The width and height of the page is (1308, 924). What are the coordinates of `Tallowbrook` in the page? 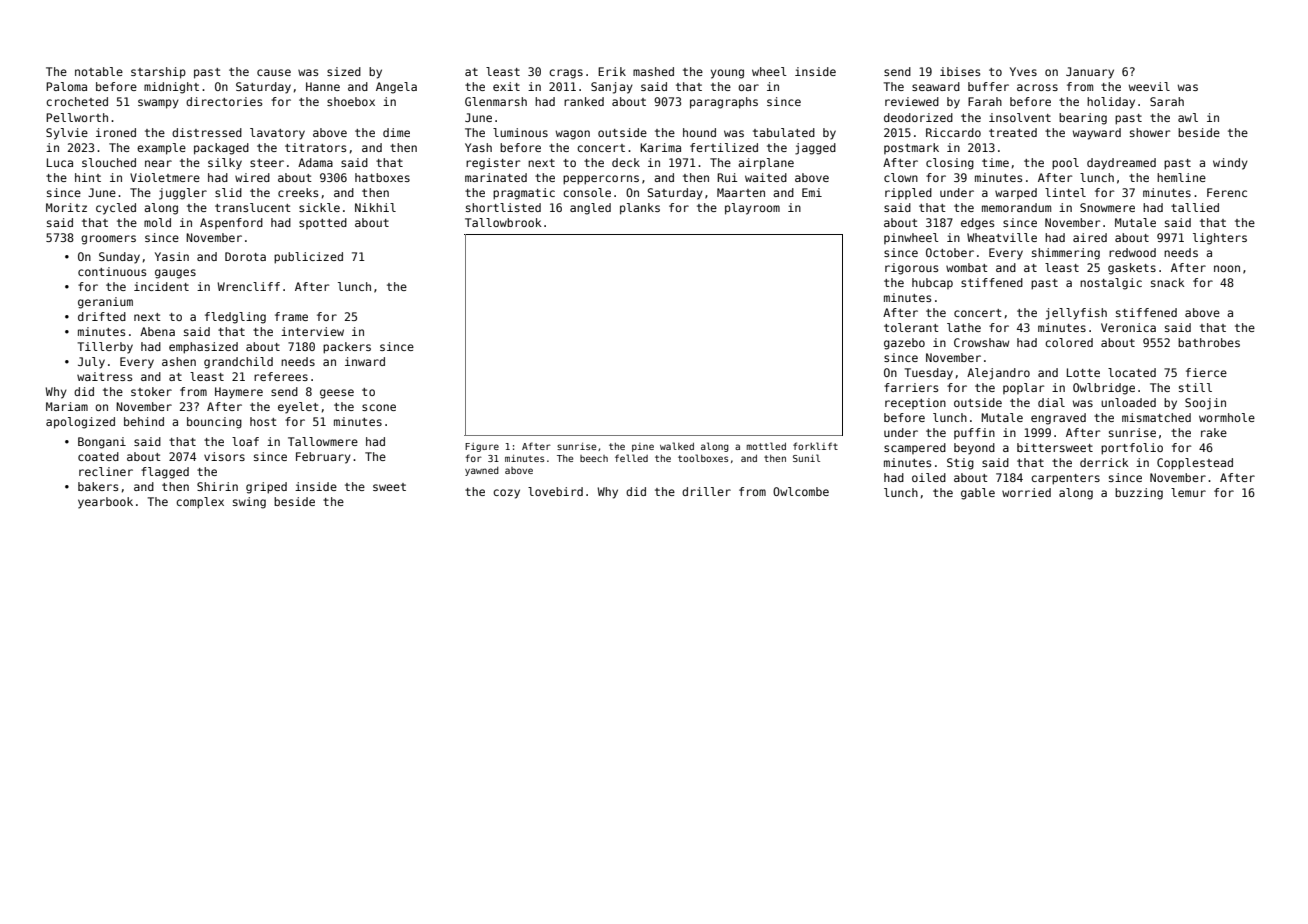 It's located at (503, 222).
